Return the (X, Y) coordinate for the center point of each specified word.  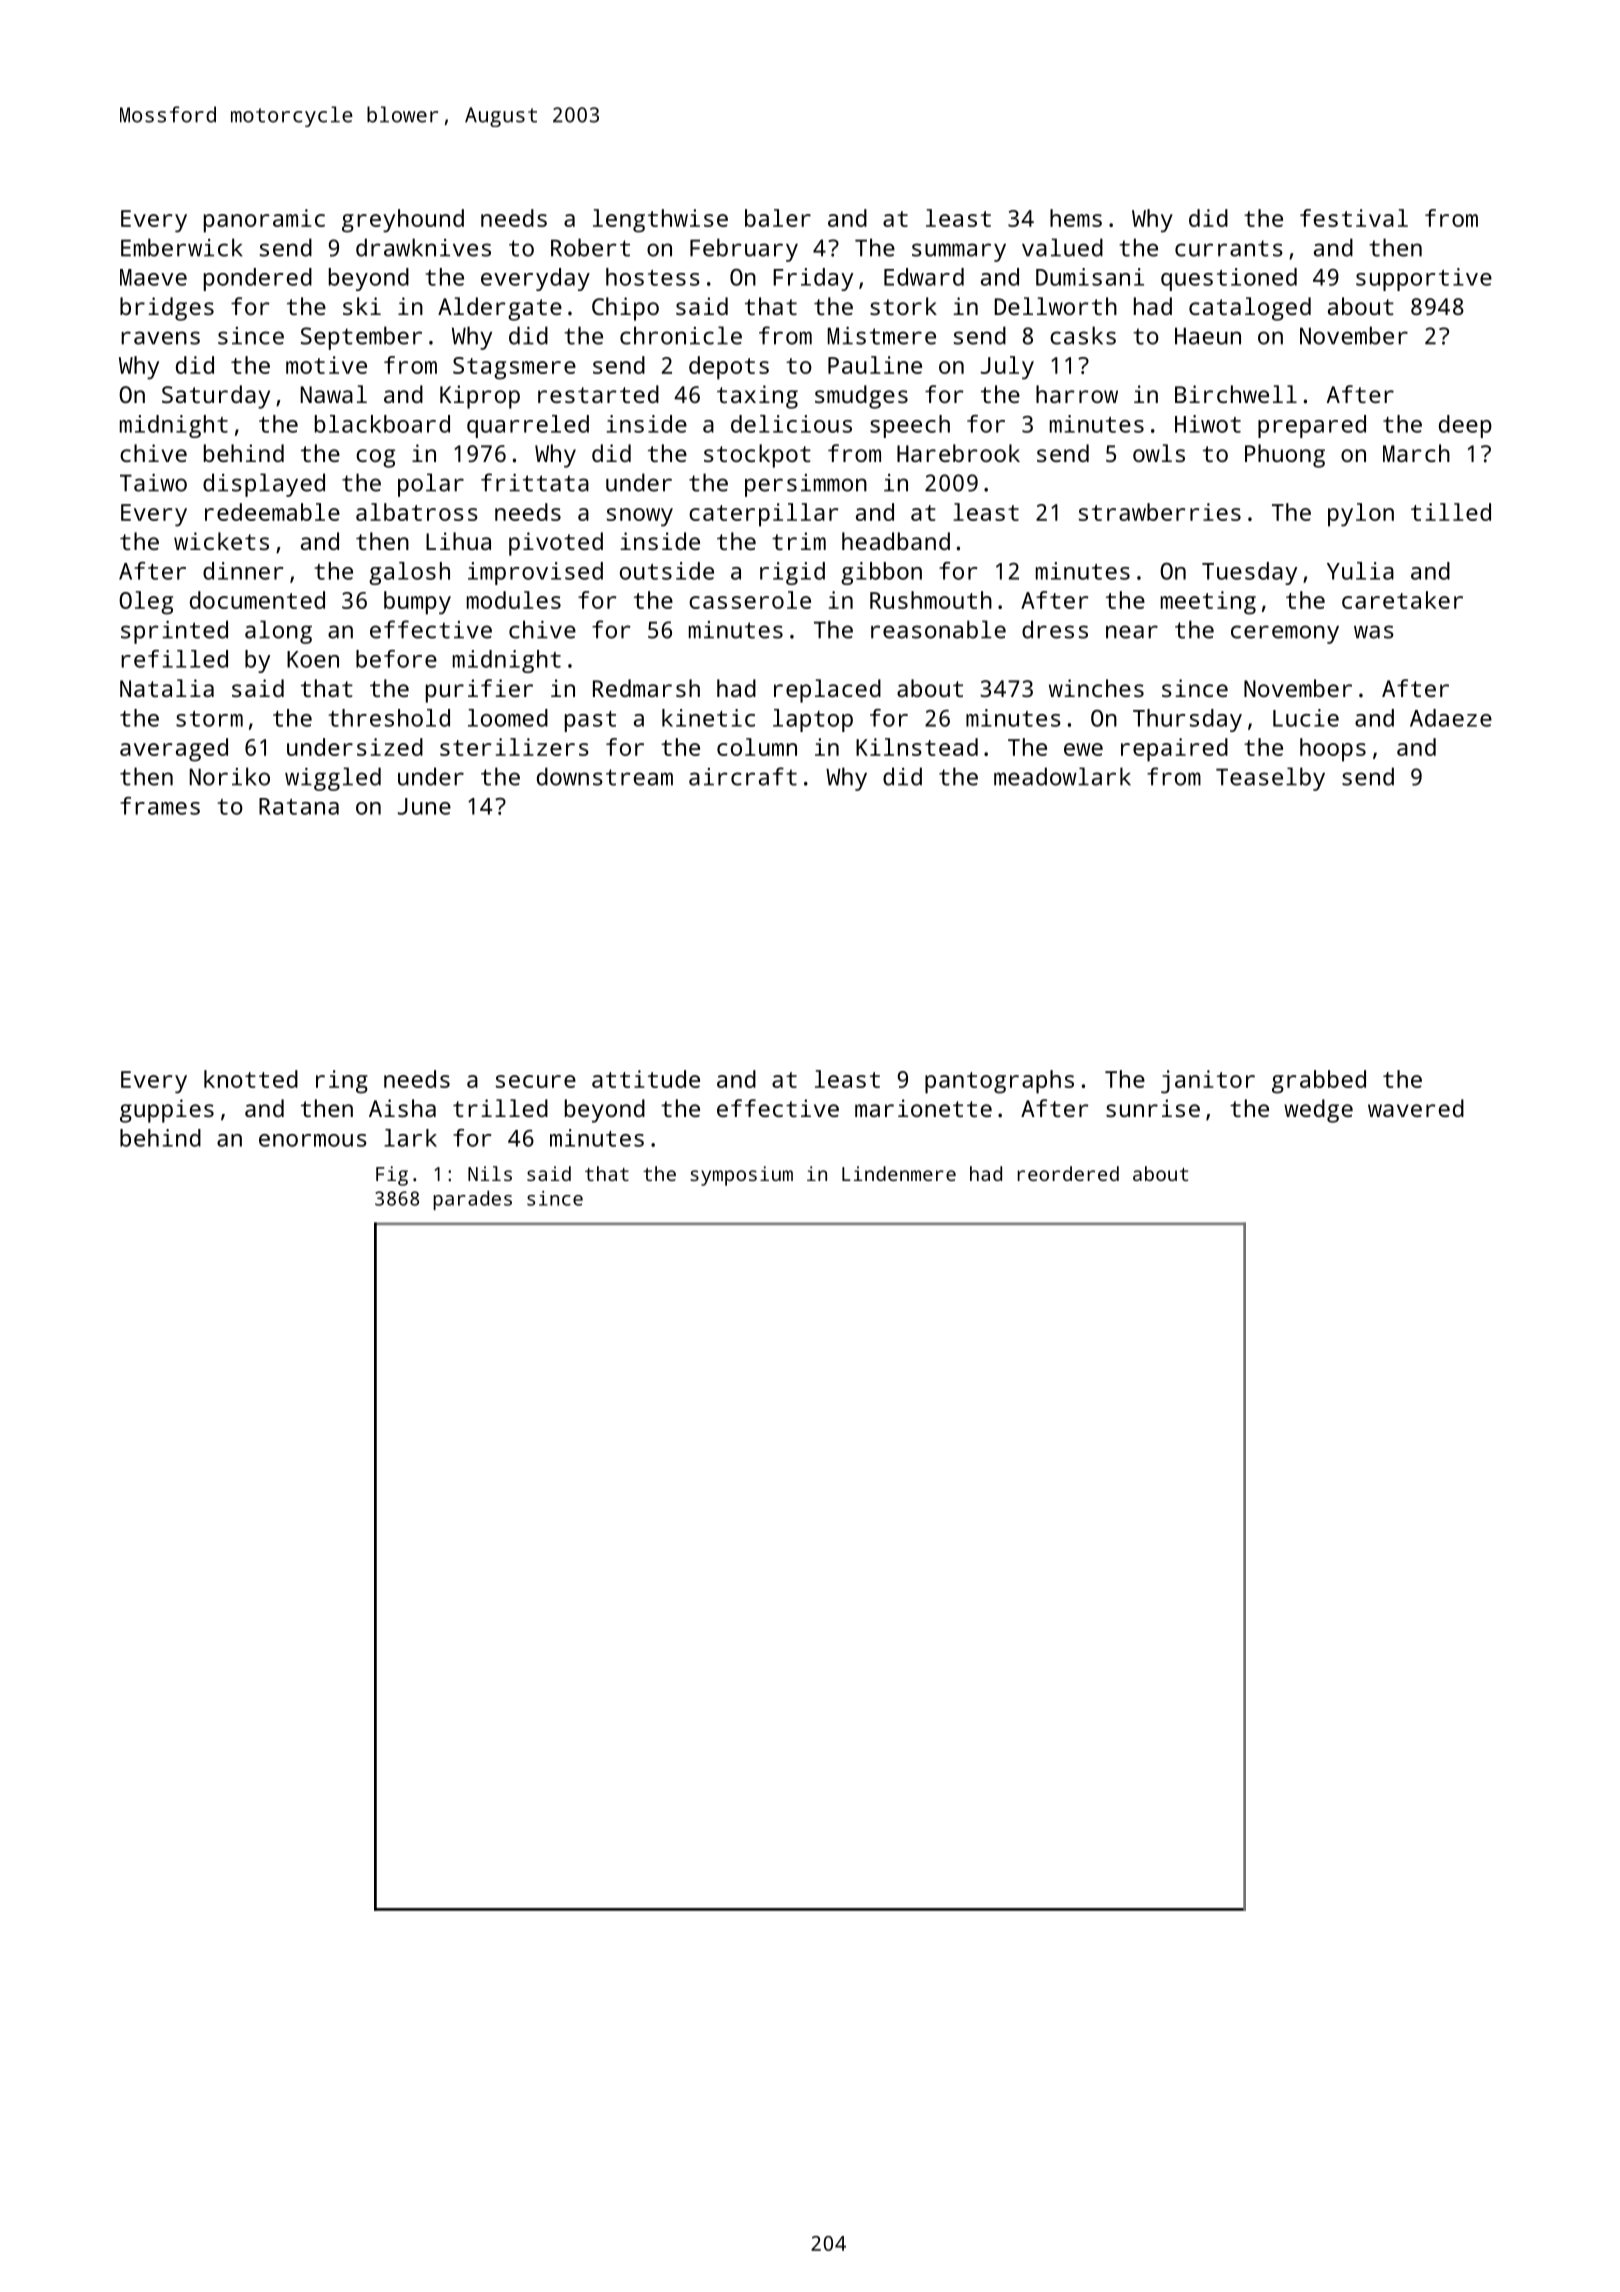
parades (472, 1200)
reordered (1068, 1173)
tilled (1451, 512)
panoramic (264, 221)
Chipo (625, 309)
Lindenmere (899, 1173)
